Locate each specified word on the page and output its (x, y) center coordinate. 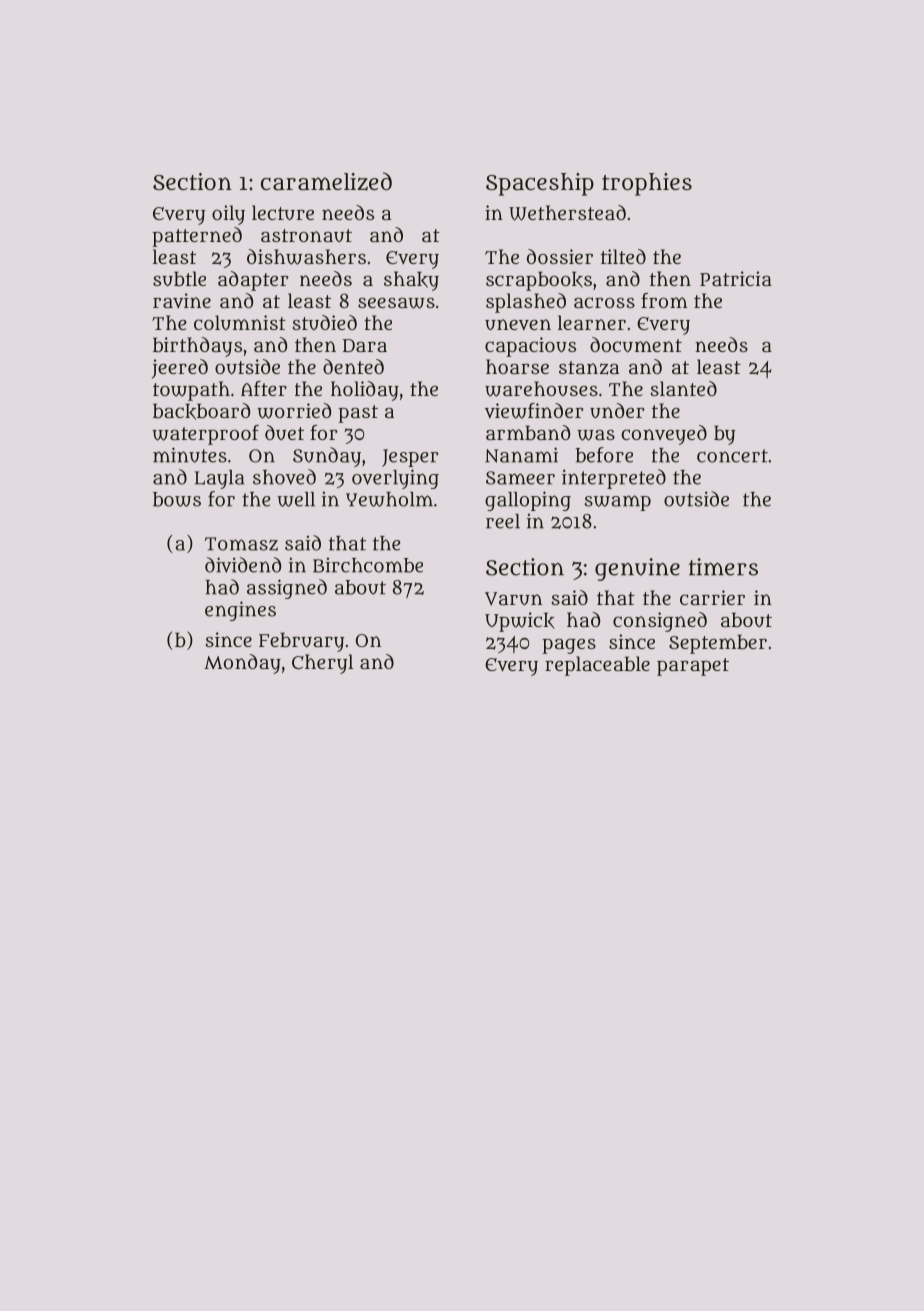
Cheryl (322, 664)
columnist (240, 322)
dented (353, 366)
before (604, 455)
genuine (637, 569)
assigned (287, 589)
